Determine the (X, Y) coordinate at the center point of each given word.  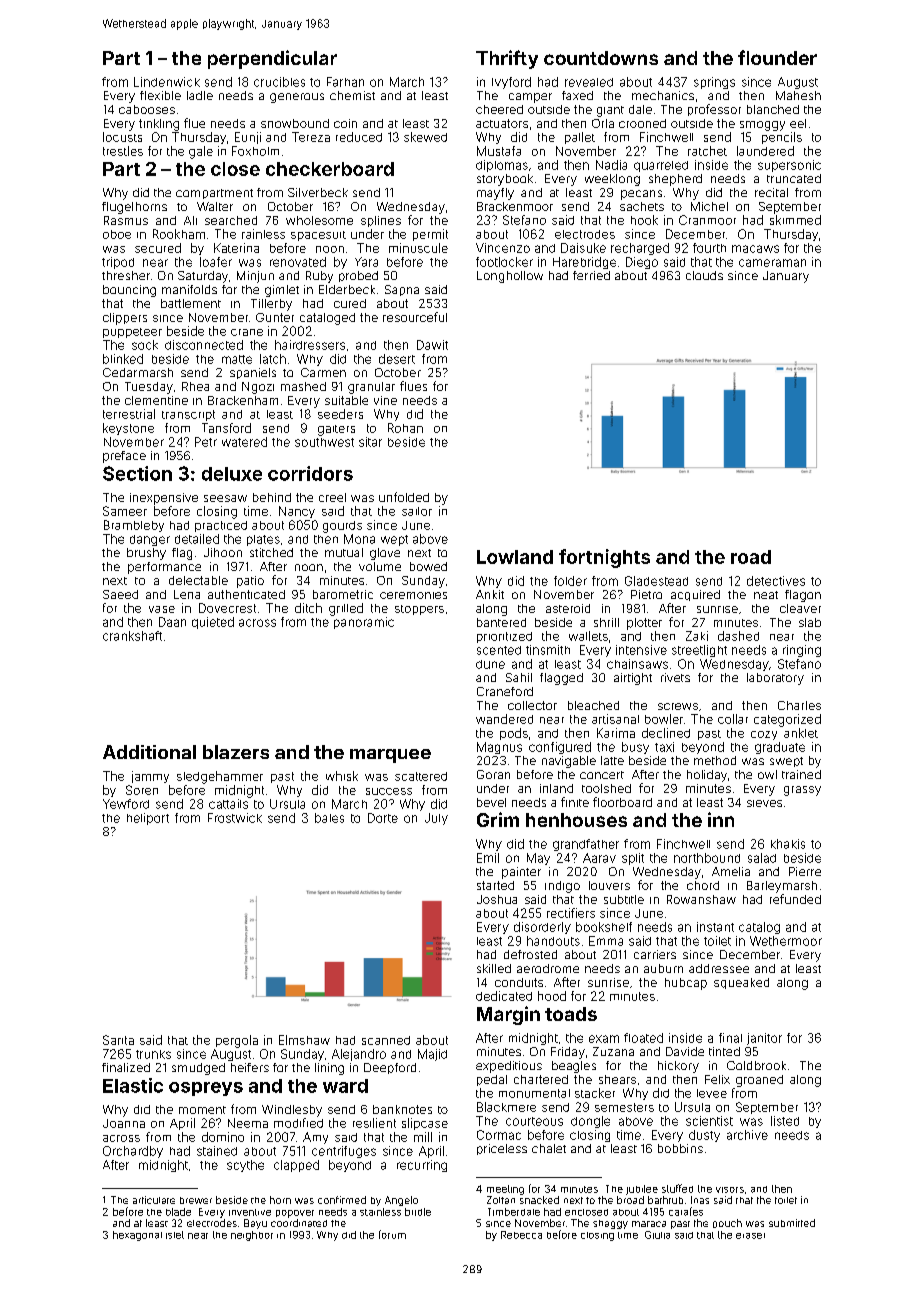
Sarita (118, 1040)
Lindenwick (167, 82)
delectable (198, 580)
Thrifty (507, 59)
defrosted (530, 954)
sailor (417, 511)
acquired (695, 595)
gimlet (282, 291)
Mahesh (798, 95)
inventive (250, 1212)
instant (715, 927)
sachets (642, 206)
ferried (591, 275)
